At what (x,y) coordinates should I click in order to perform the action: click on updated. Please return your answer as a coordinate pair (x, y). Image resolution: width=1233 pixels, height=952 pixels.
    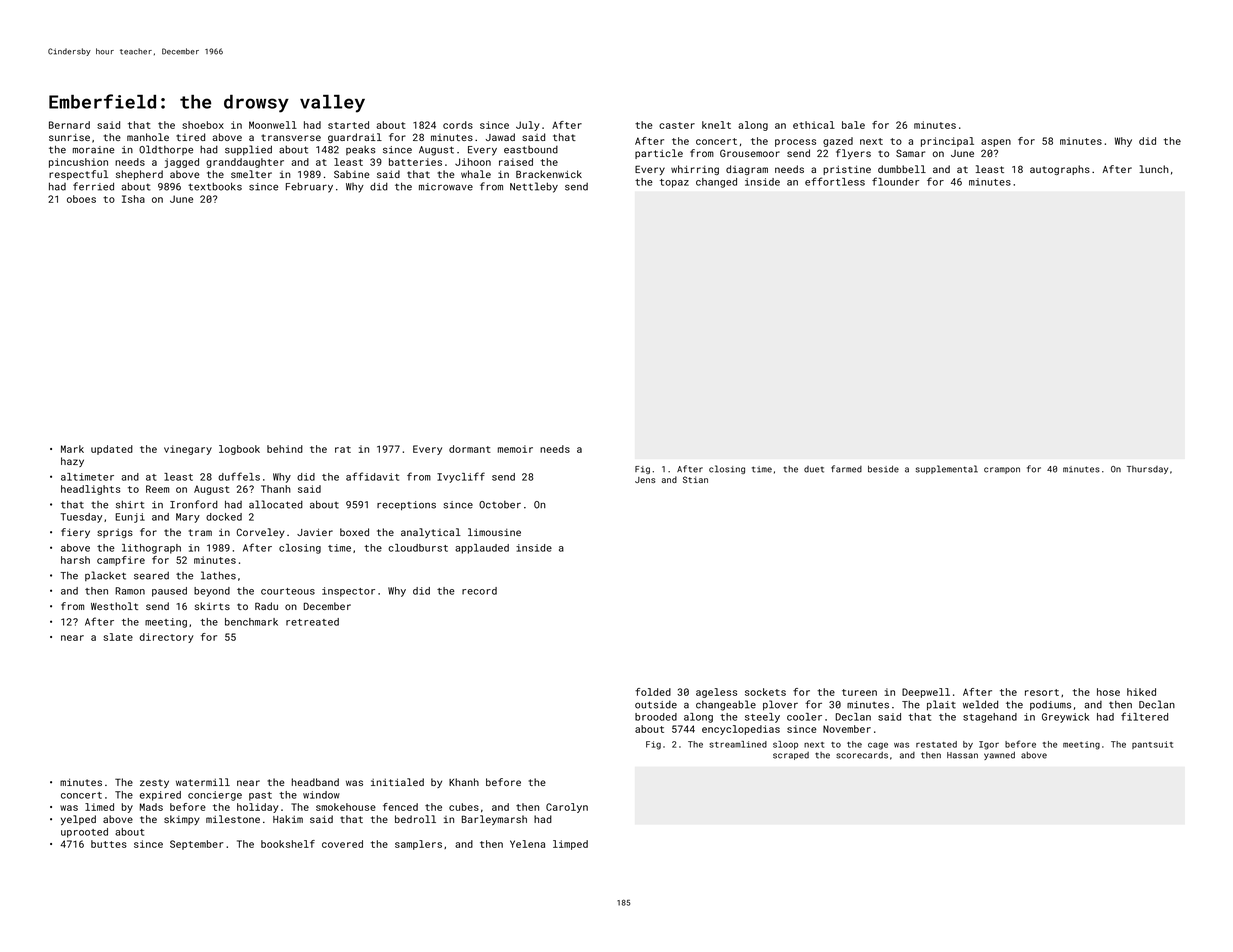
    Looking at the image, I should click on (112, 450).
